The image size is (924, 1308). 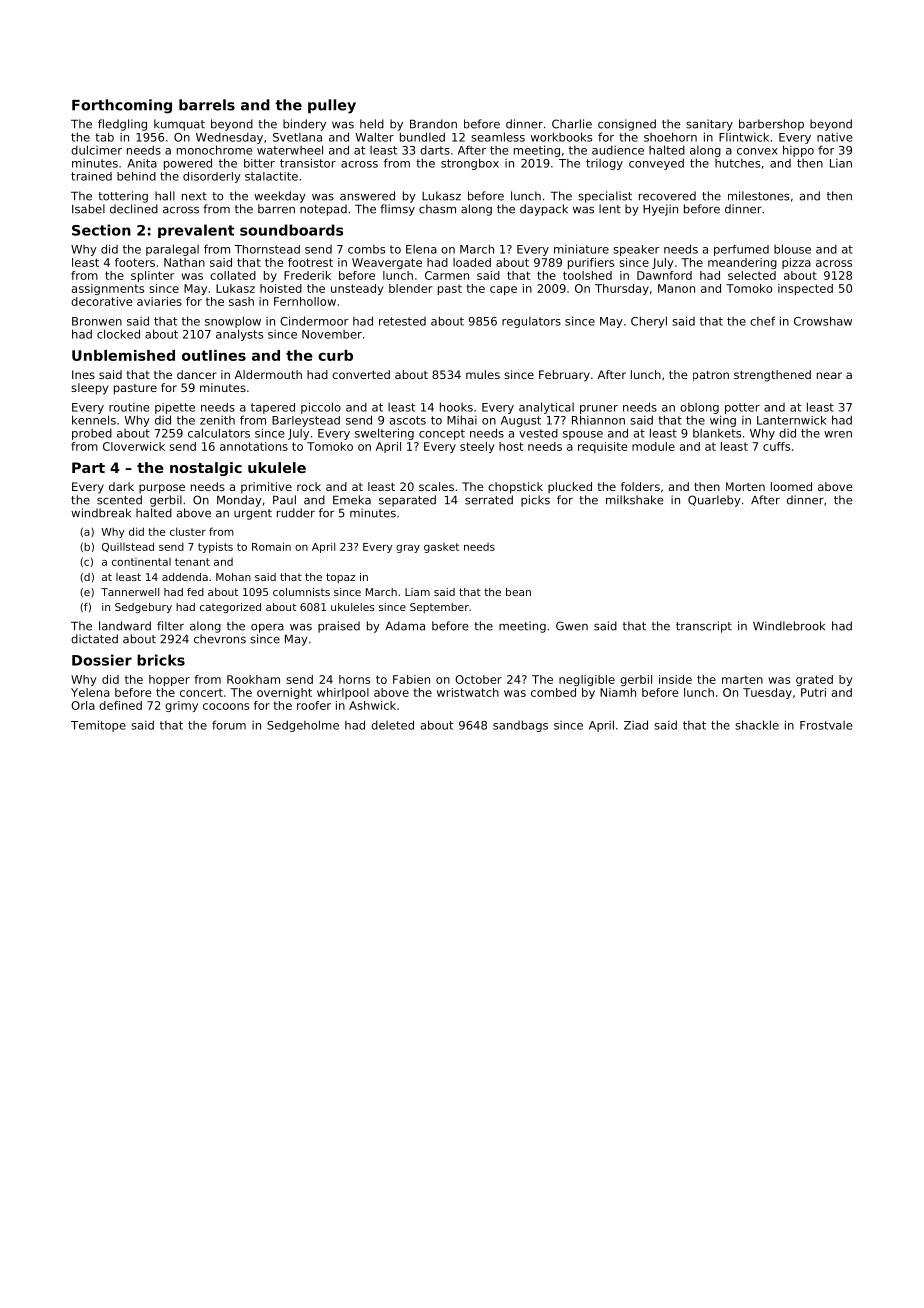 What do you see at coordinates (207, 105) in the image?
I see `barrels` at bounding box center [207, 105].
